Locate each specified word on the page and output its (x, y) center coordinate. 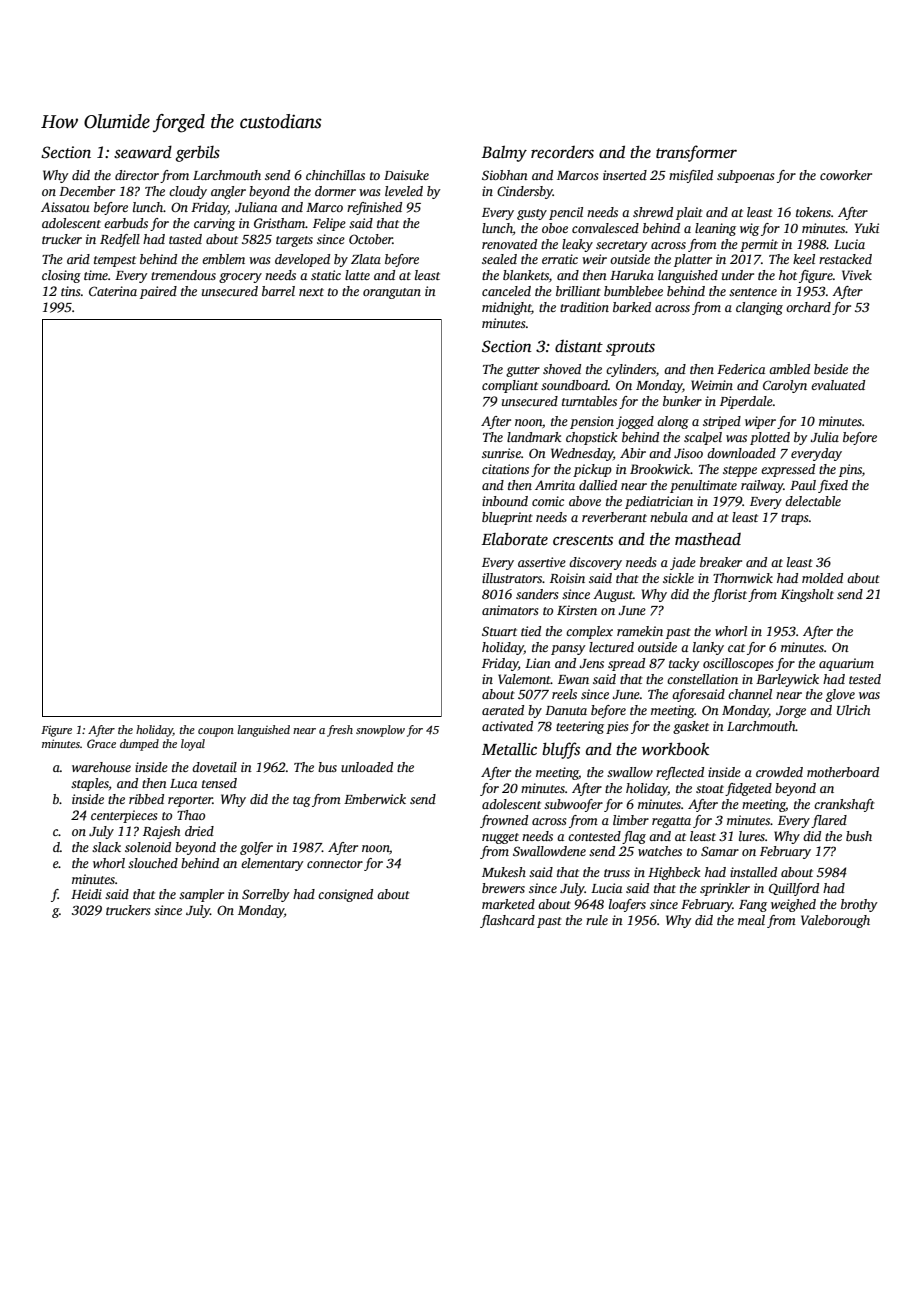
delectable (813, 501)
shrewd (653, 212)
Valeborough (835, 921)
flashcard (507, 921)
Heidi (86, 894)
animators (510, 610)
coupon (216, 732)
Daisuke (406, 175)
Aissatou (65, 207)
